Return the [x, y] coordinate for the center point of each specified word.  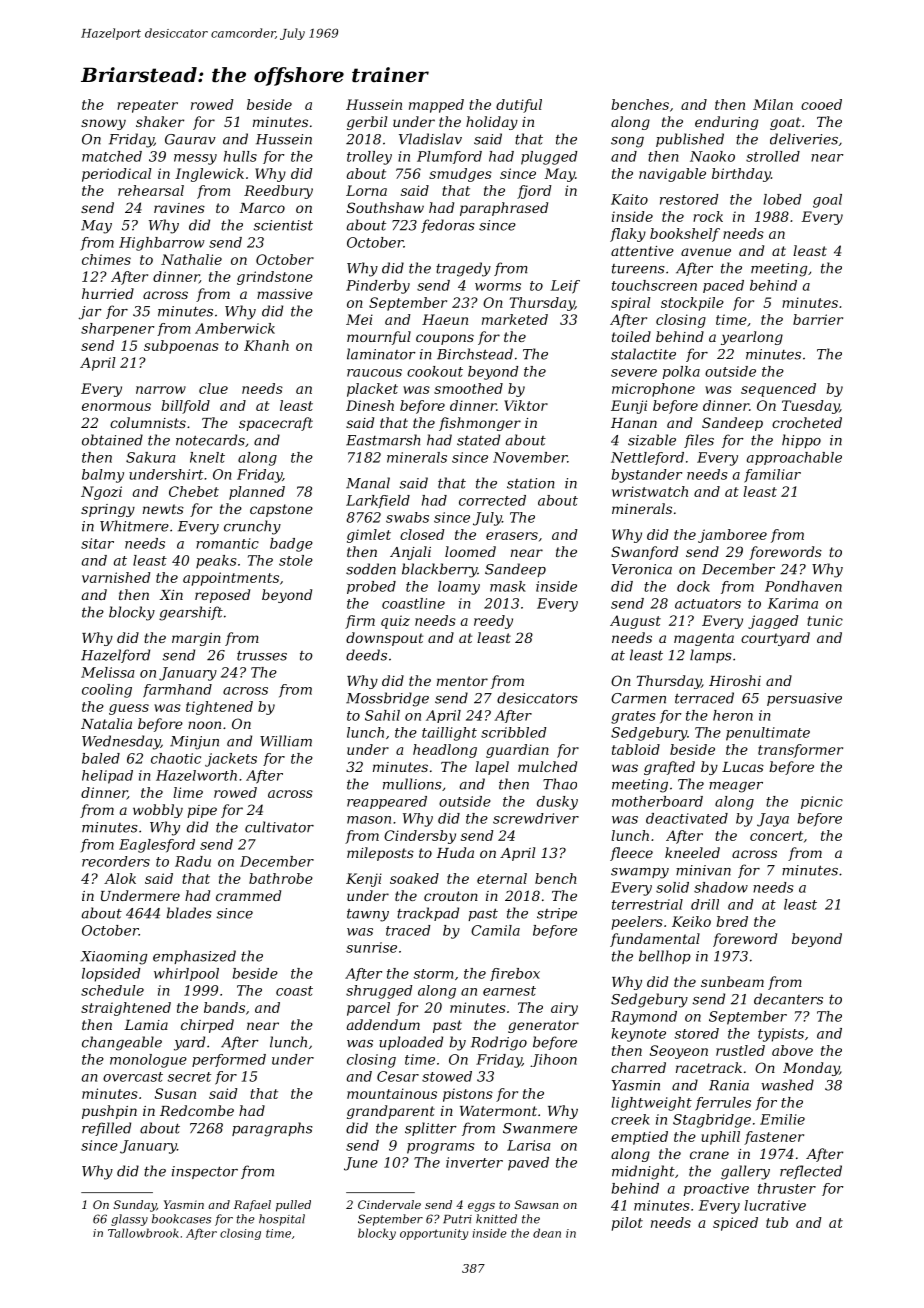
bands [224, 1007]
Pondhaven [803, 586]
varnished [116, 577]
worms [498, 287]
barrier [818, 319]
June [361, 1164]
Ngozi [101, 493]
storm [433, 974]
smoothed [468, 388]
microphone [653, 390]
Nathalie [191, 259]
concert [776, 836]
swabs [407, 517]
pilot [627, 1224]
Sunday [135, 1206]
